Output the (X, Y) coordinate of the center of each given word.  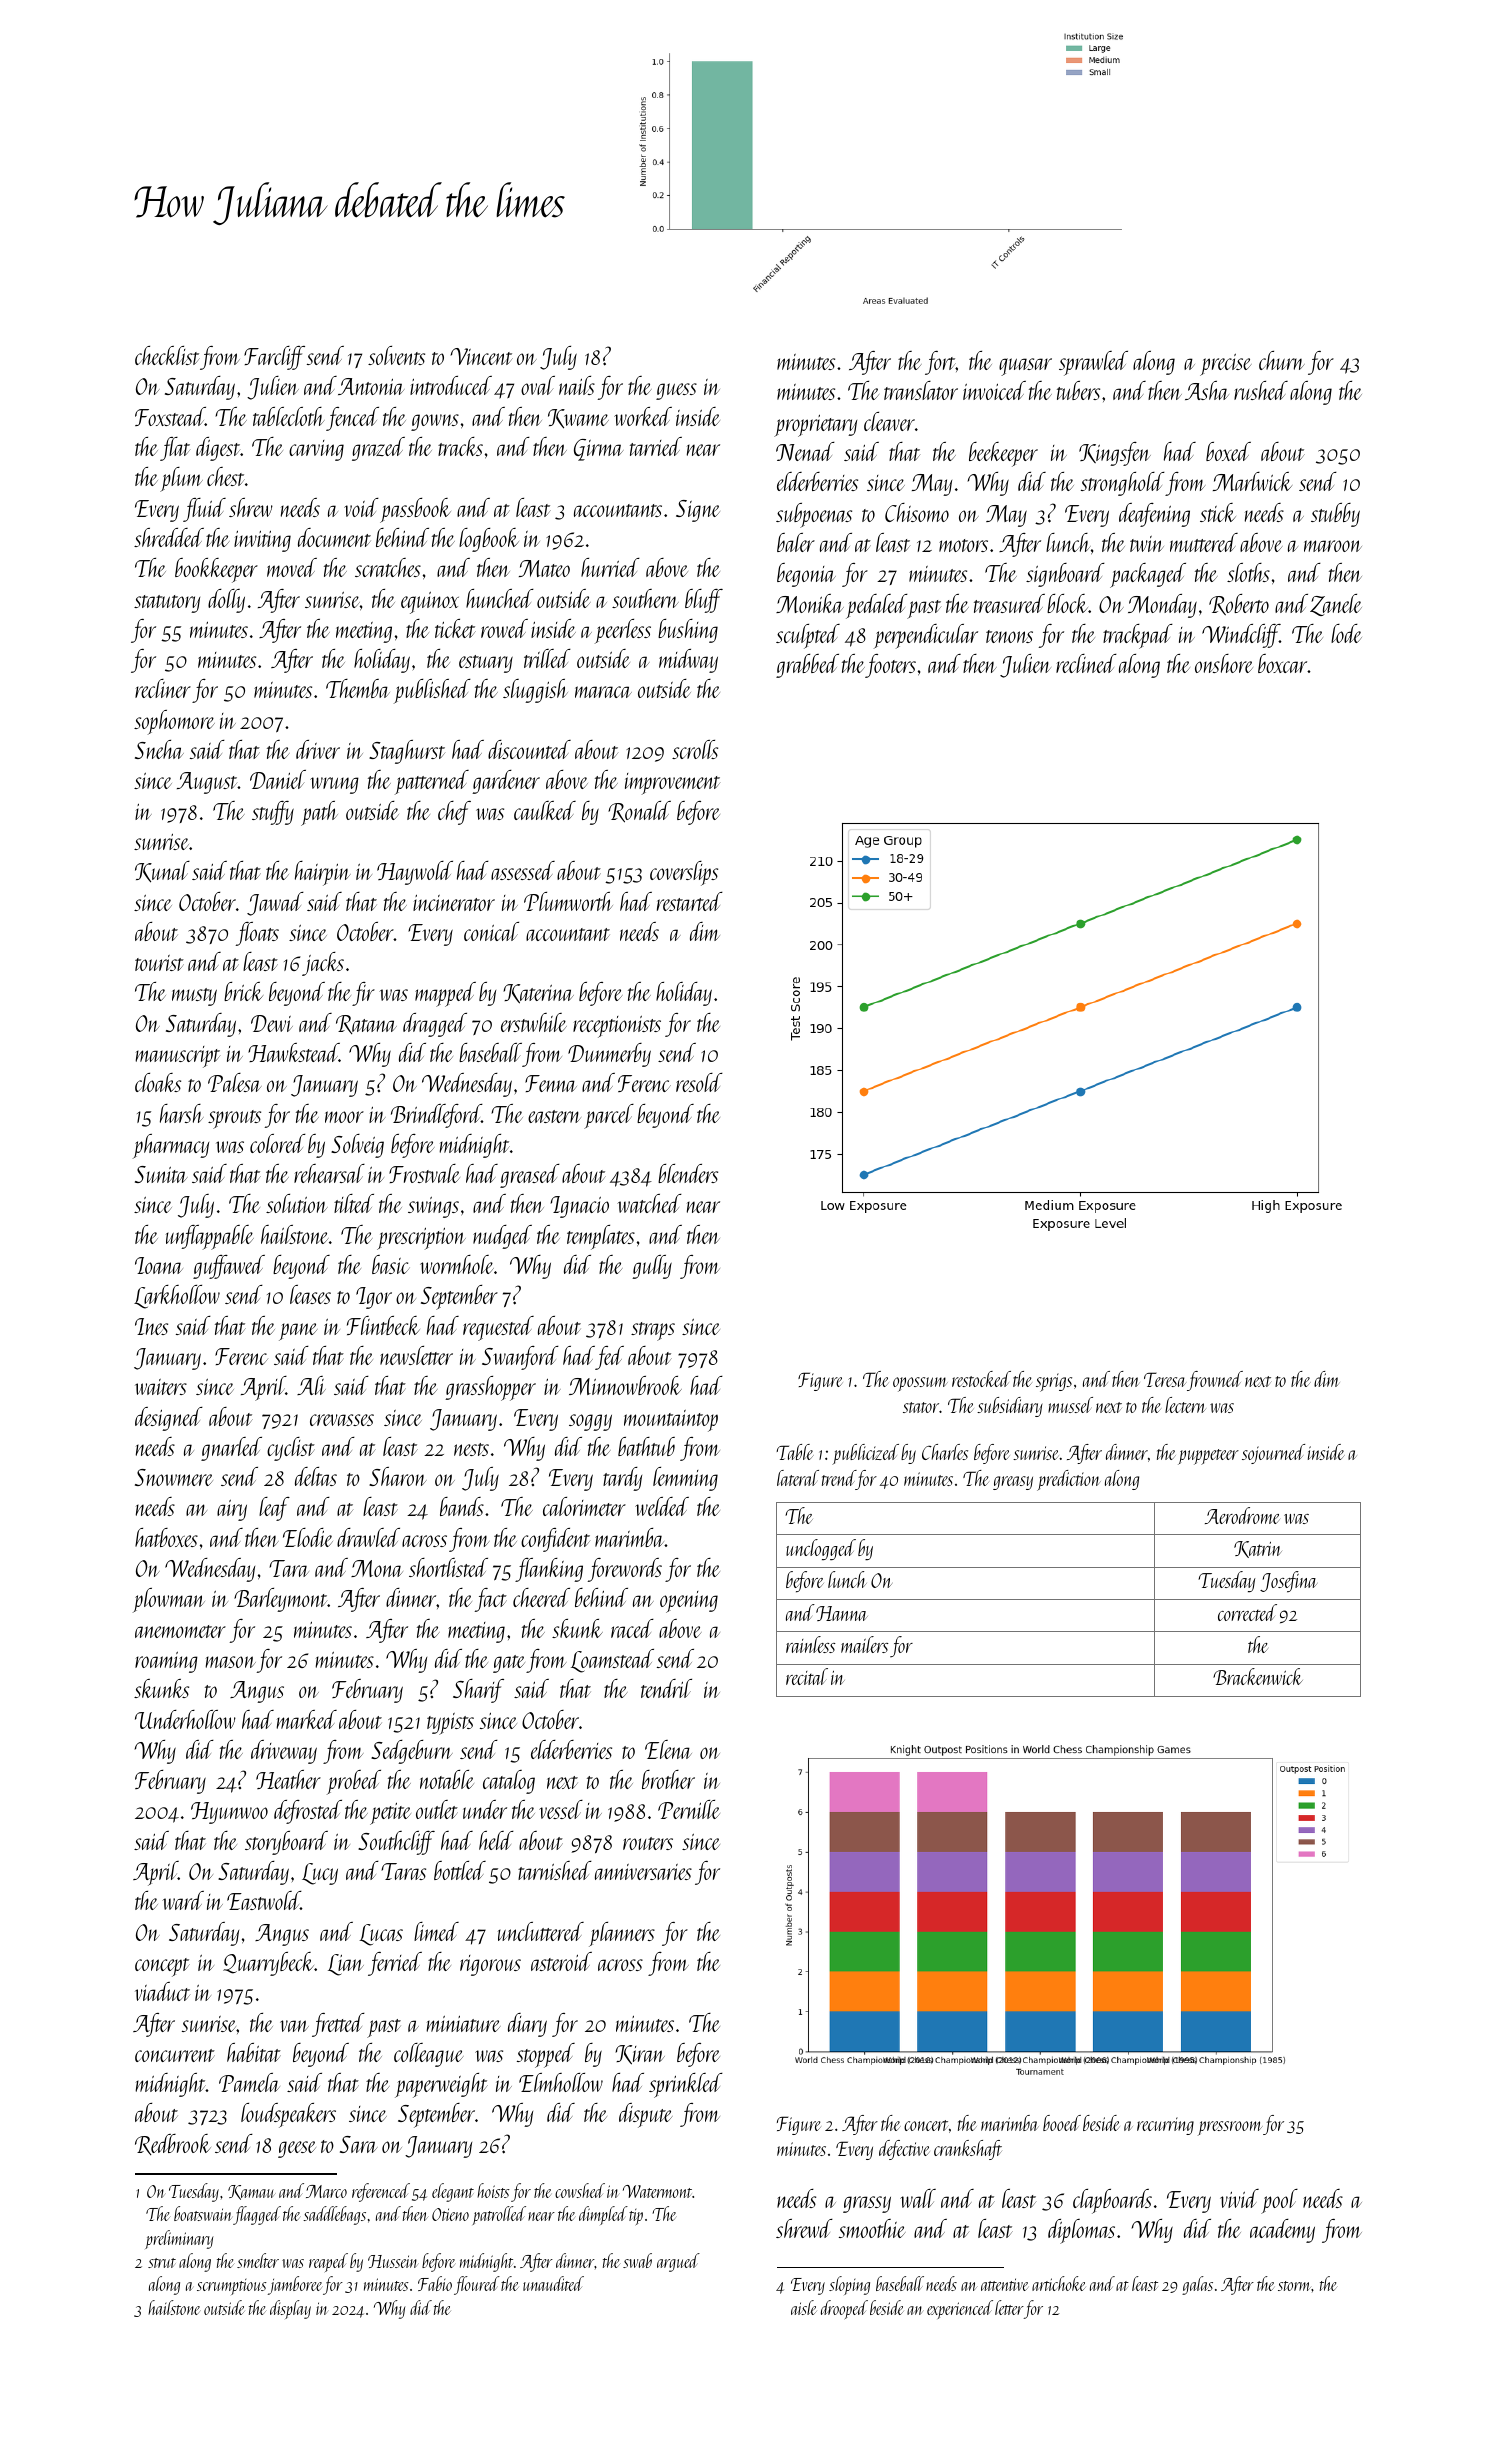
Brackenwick (1258, 1676)
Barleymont (280, 1600)
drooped (844, 2309)
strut (162, 2263)
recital (807, 1676)
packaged (1148, 575)
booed (1062, 2123)
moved (292, 567)
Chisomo (917, 512)
